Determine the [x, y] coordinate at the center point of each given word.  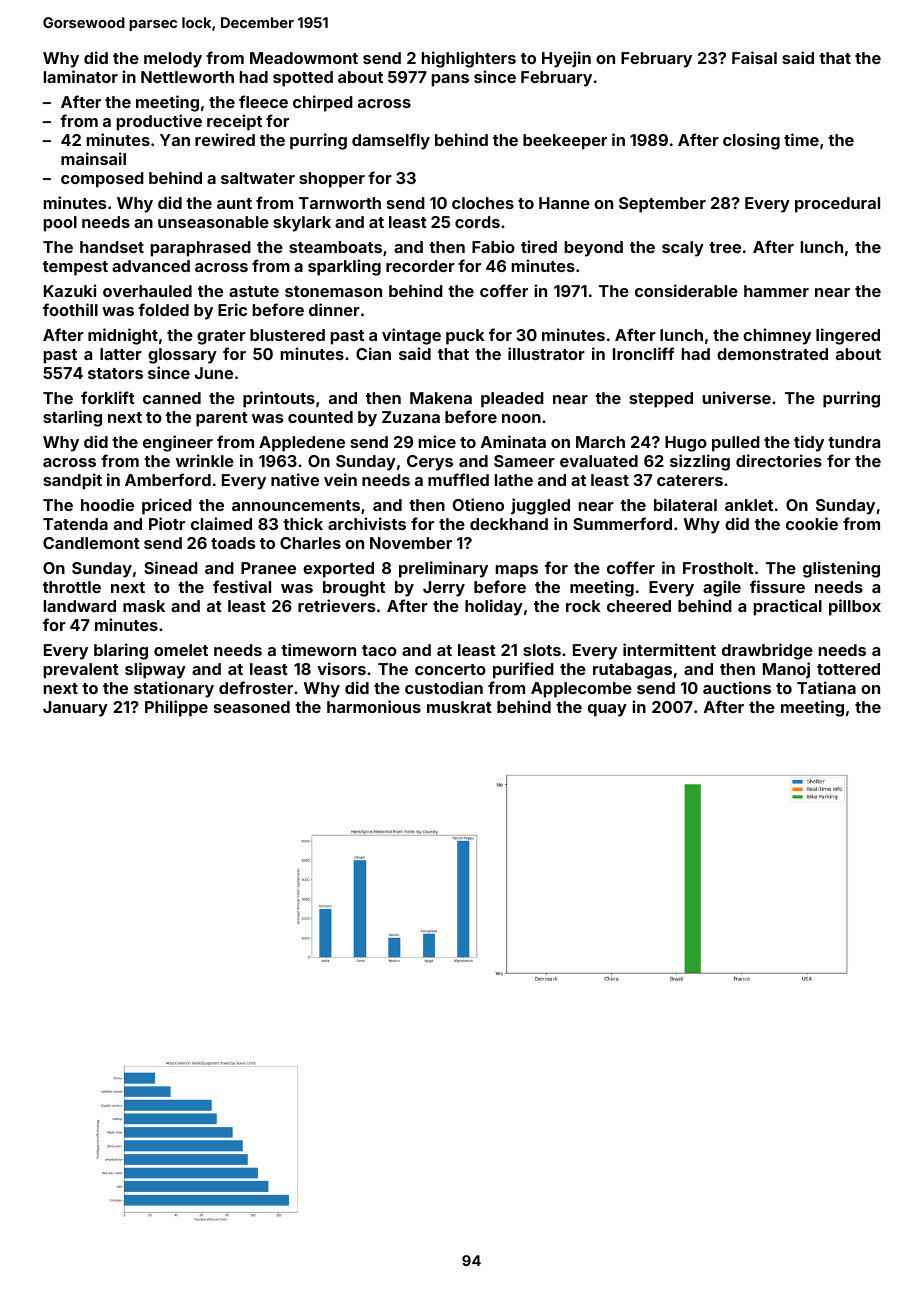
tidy [809, 443]
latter [121, 354]
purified [523, 670]
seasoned [252, 707]
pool [60, 224]
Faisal [754, 57]
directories [779, 460]
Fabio [493, 246]
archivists [367, 523]
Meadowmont [304, 58]
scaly [683, 249]
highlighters [469, 59]
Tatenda [75, 524]
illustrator [546, 353]
